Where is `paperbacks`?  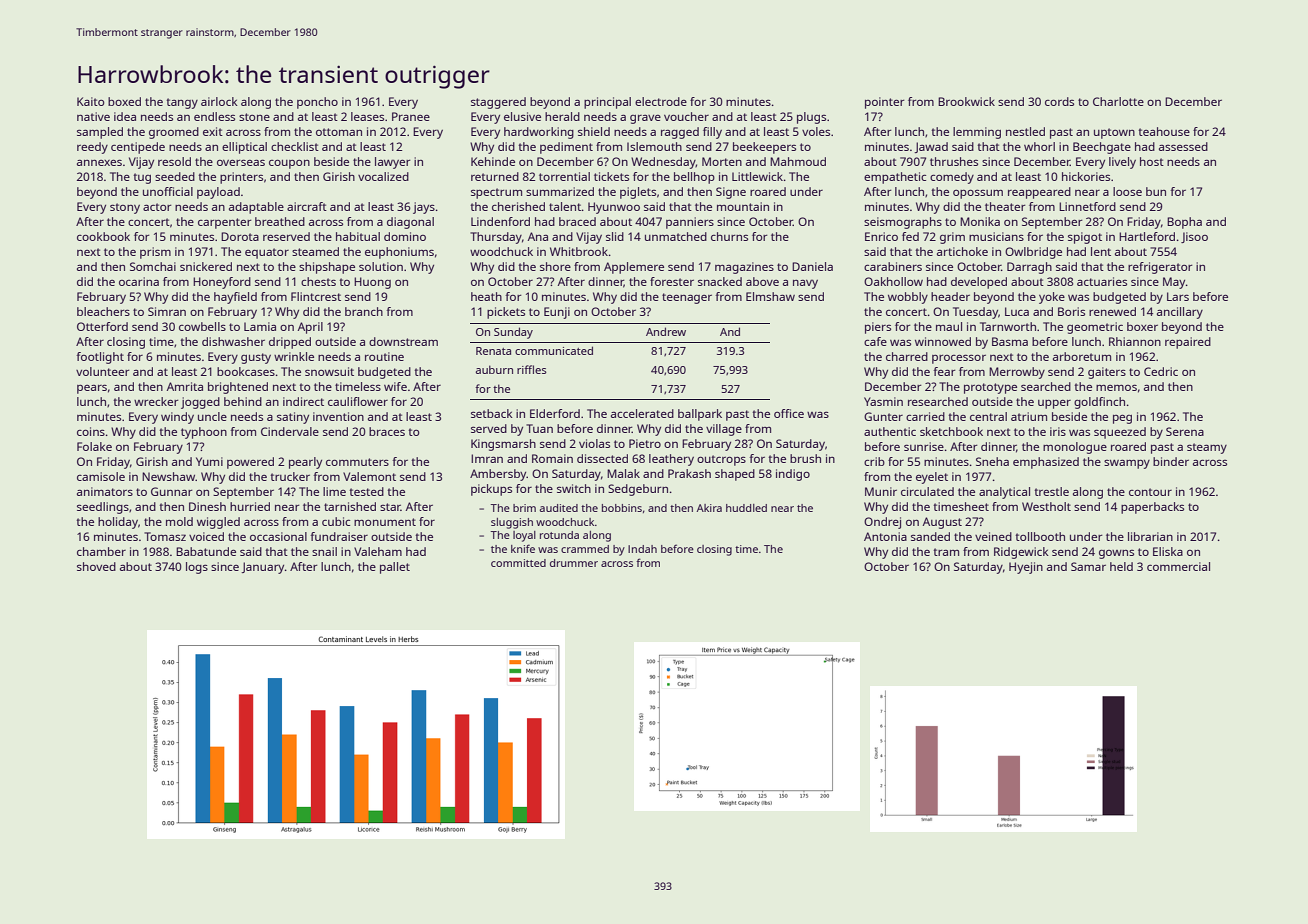 paperbacks is located at coordinates (1152, 508).
